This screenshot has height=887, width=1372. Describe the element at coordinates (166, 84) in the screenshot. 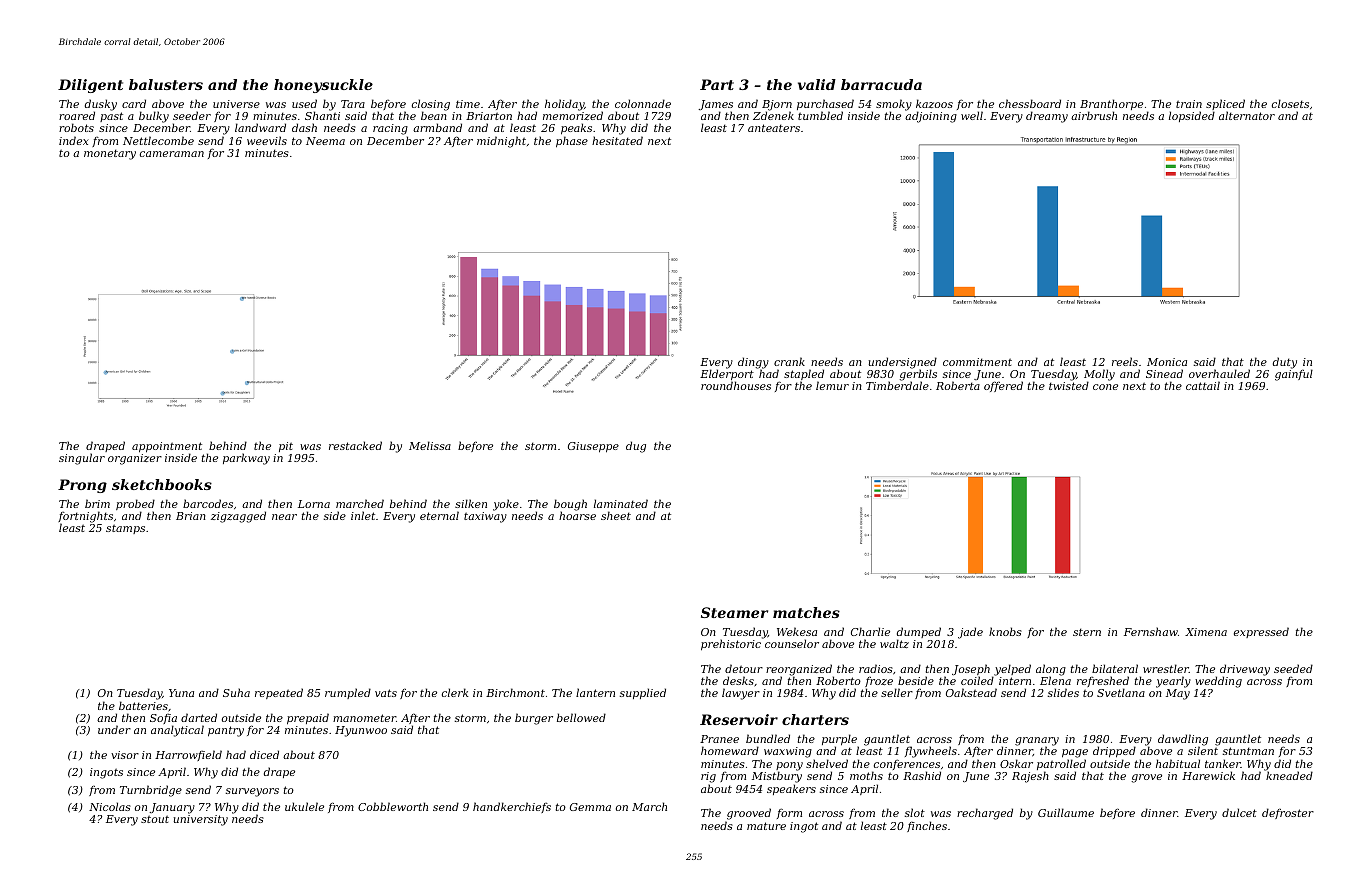

I see `balusters` at that location.
